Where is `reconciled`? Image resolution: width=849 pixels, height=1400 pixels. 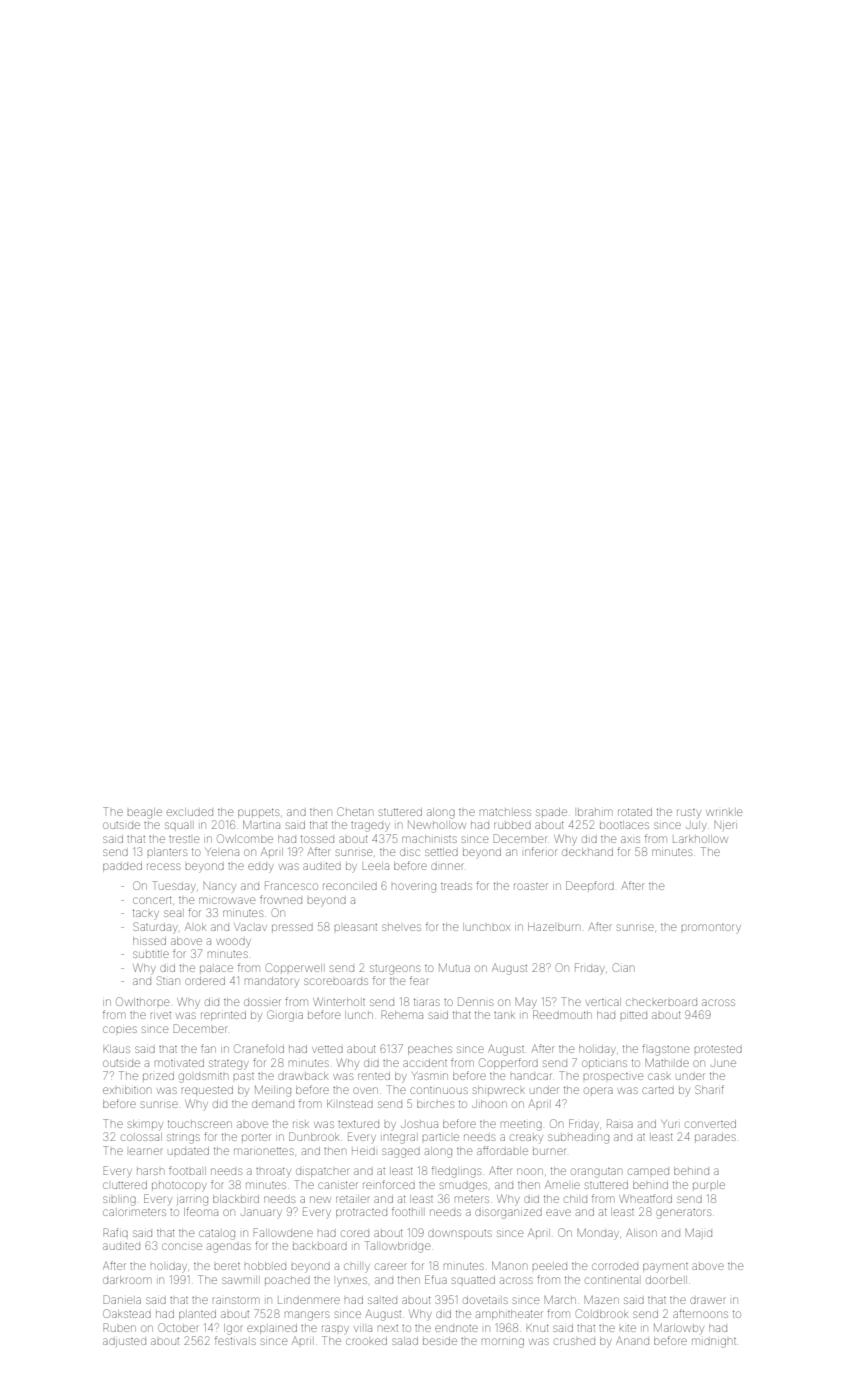 reconciled is located at coordinates (350, 886).
